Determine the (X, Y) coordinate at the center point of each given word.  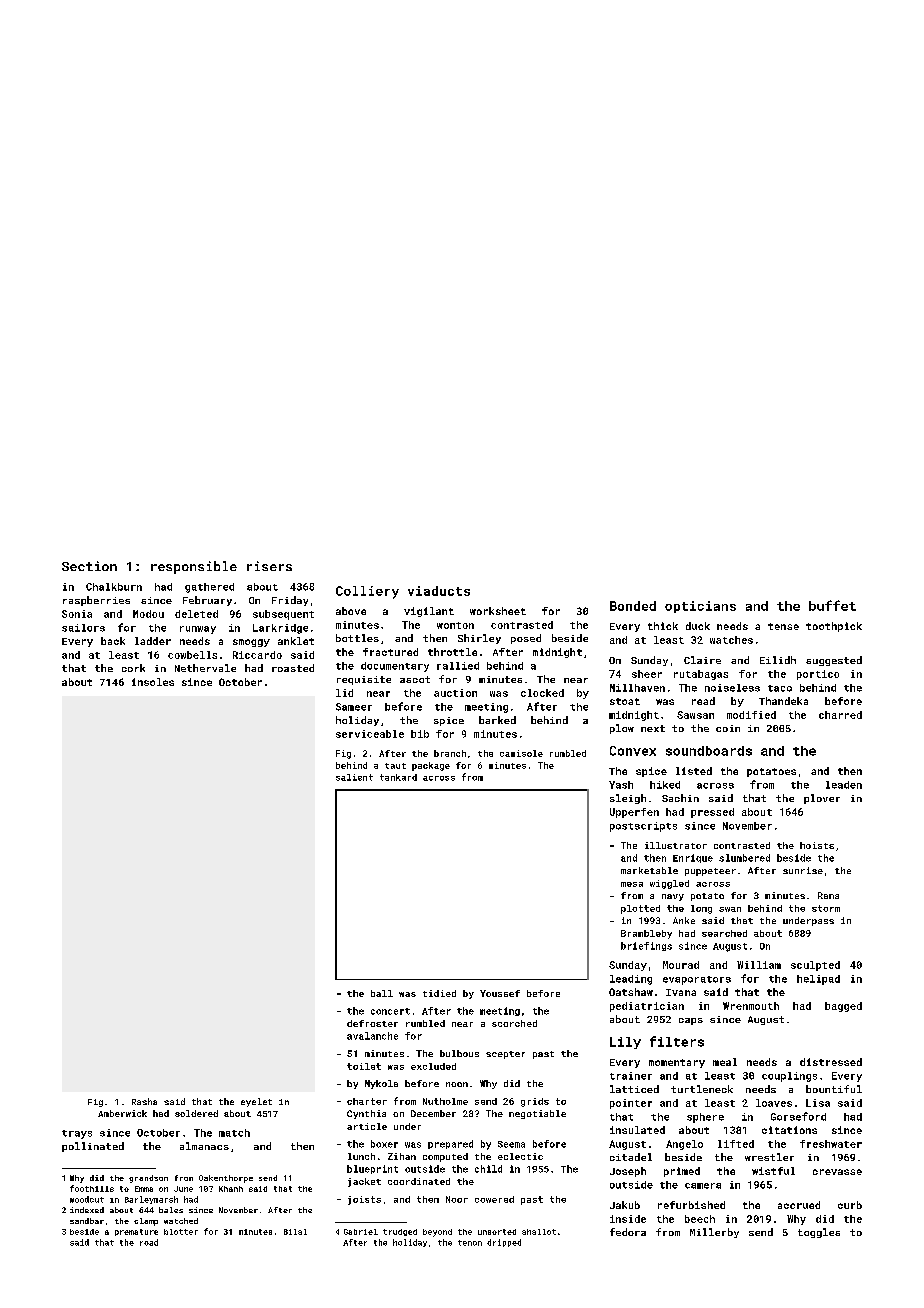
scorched (514, 1023)
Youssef (500, 993)
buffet (832, 605)
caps (691, 1021)
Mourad (681, 965)
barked (497, 720)
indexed (87, 1210)
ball (382, 993)
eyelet (256, 1102)
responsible (194, 567)
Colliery (367, 592)
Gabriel (361, 1232)
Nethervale (205, 668)
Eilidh (778, 660)
